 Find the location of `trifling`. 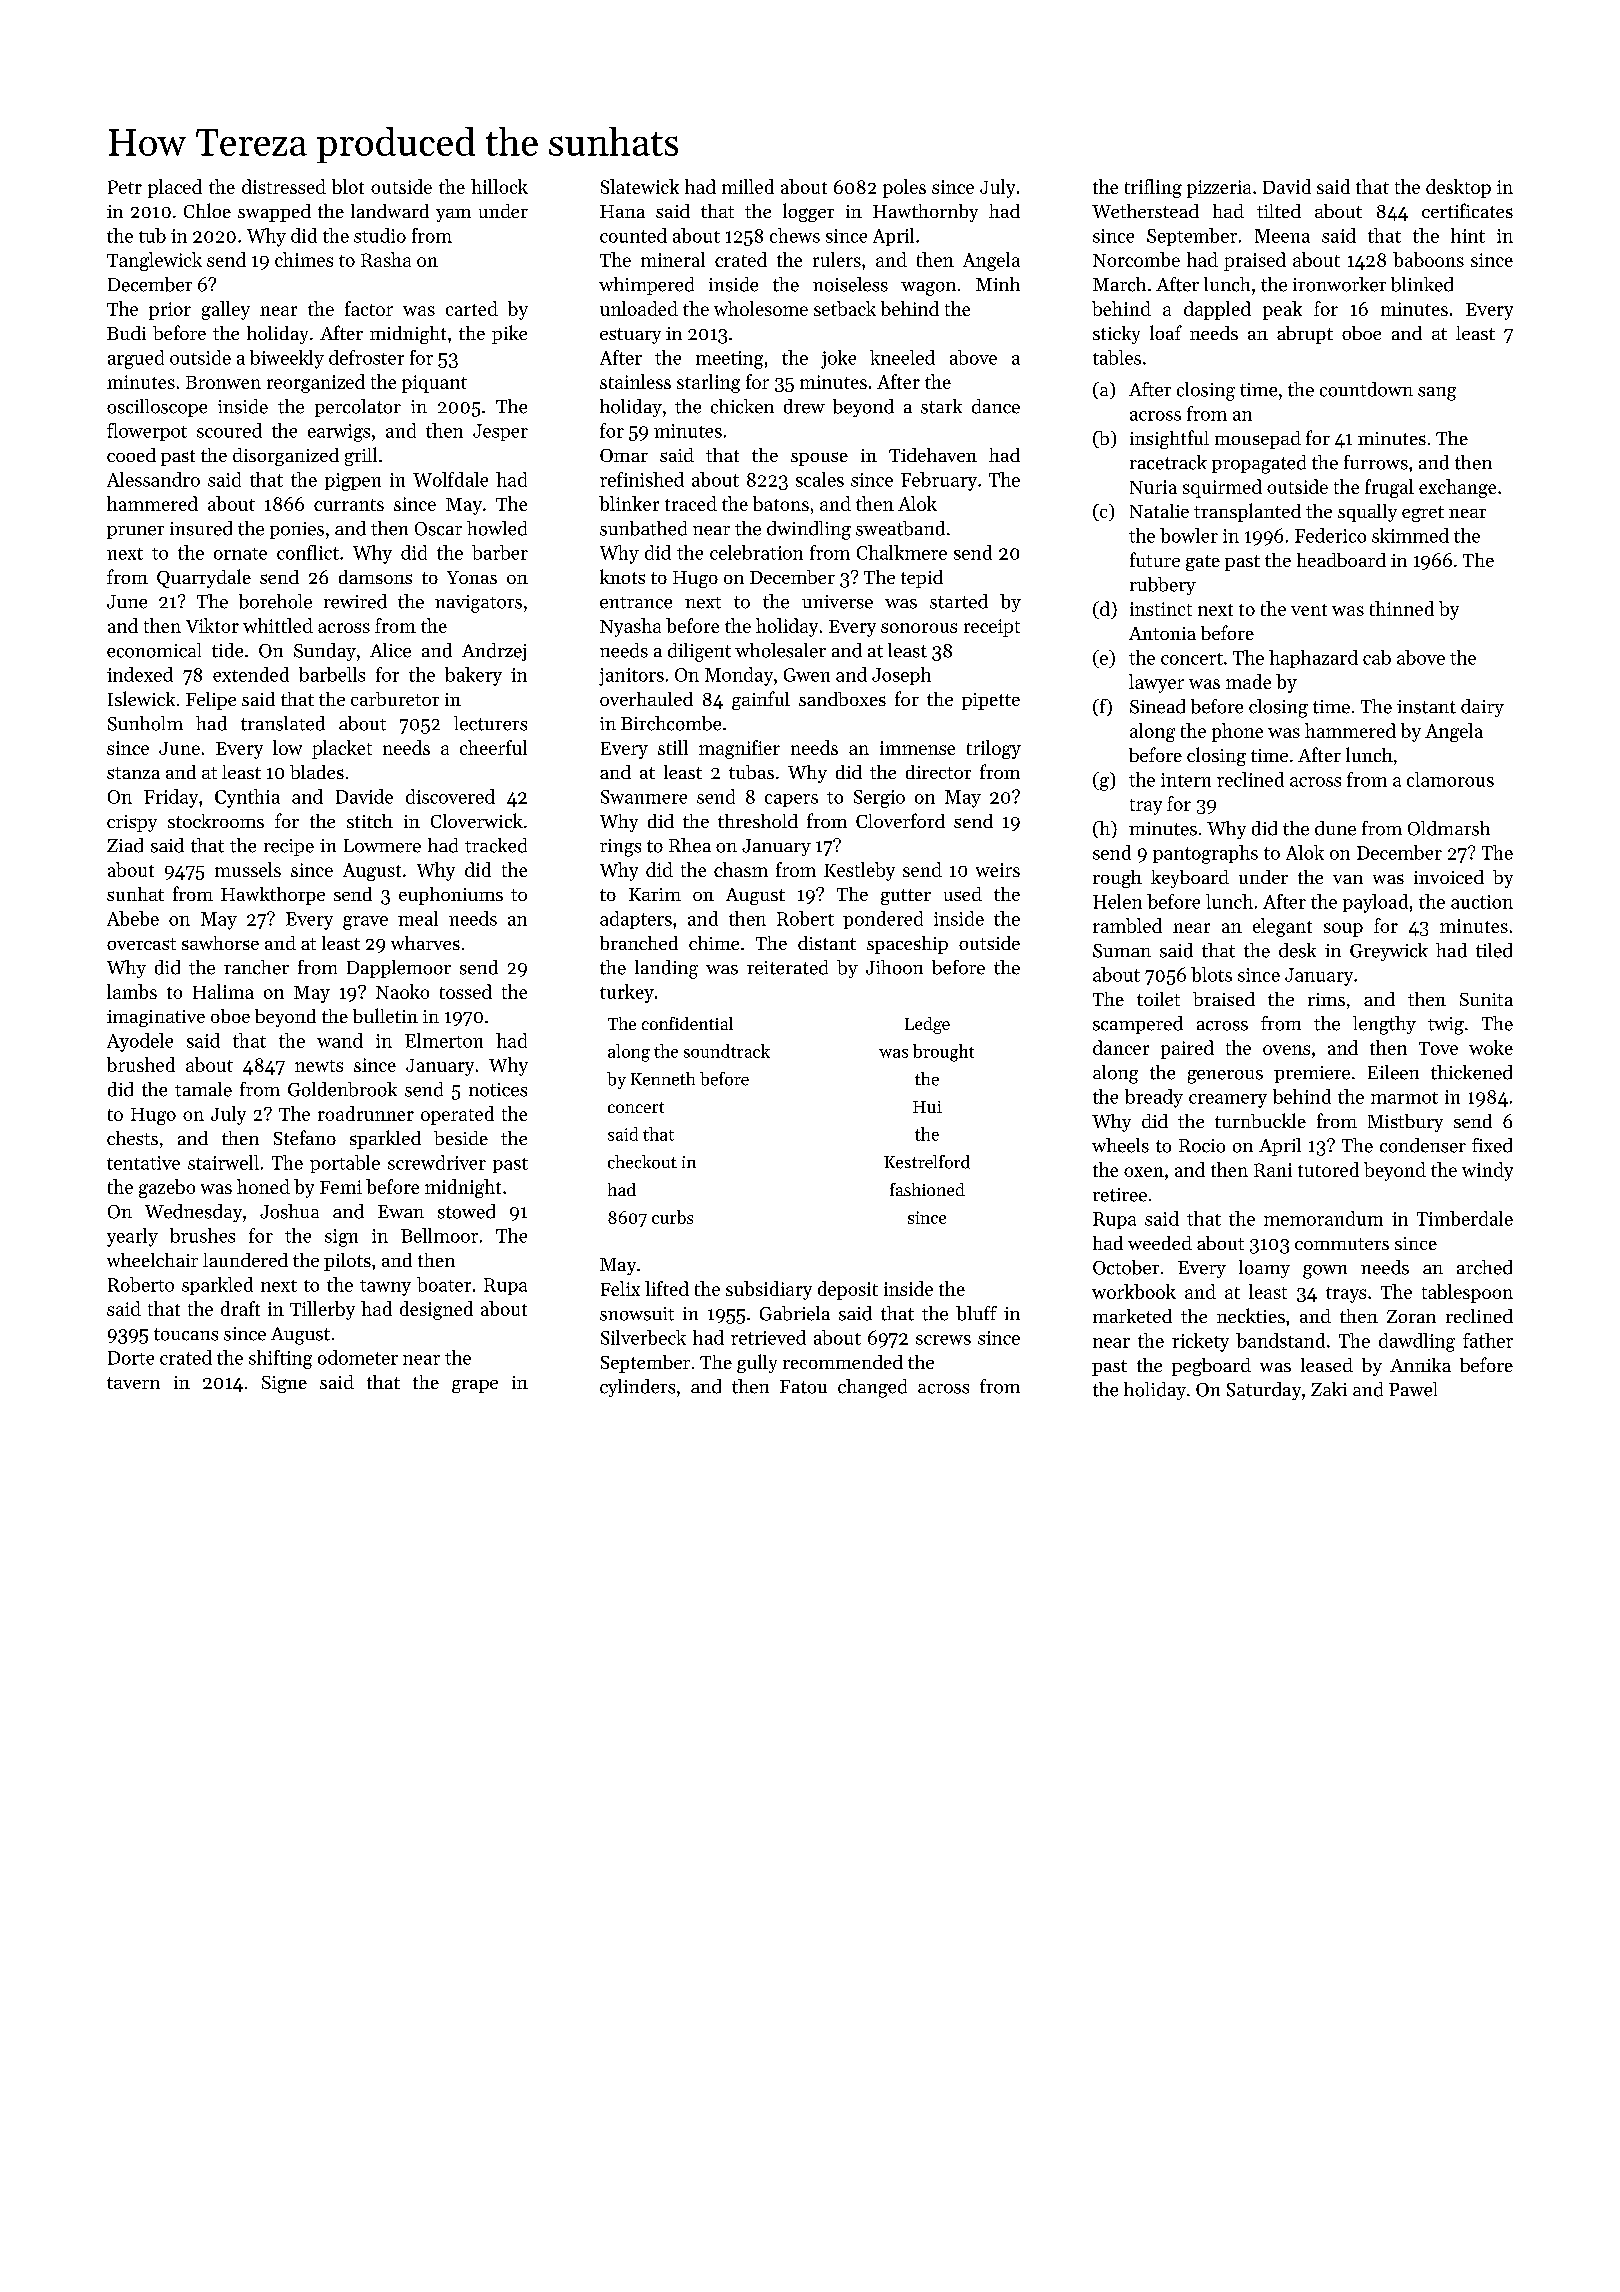

trifling is located at coordinates (1153, 188).
